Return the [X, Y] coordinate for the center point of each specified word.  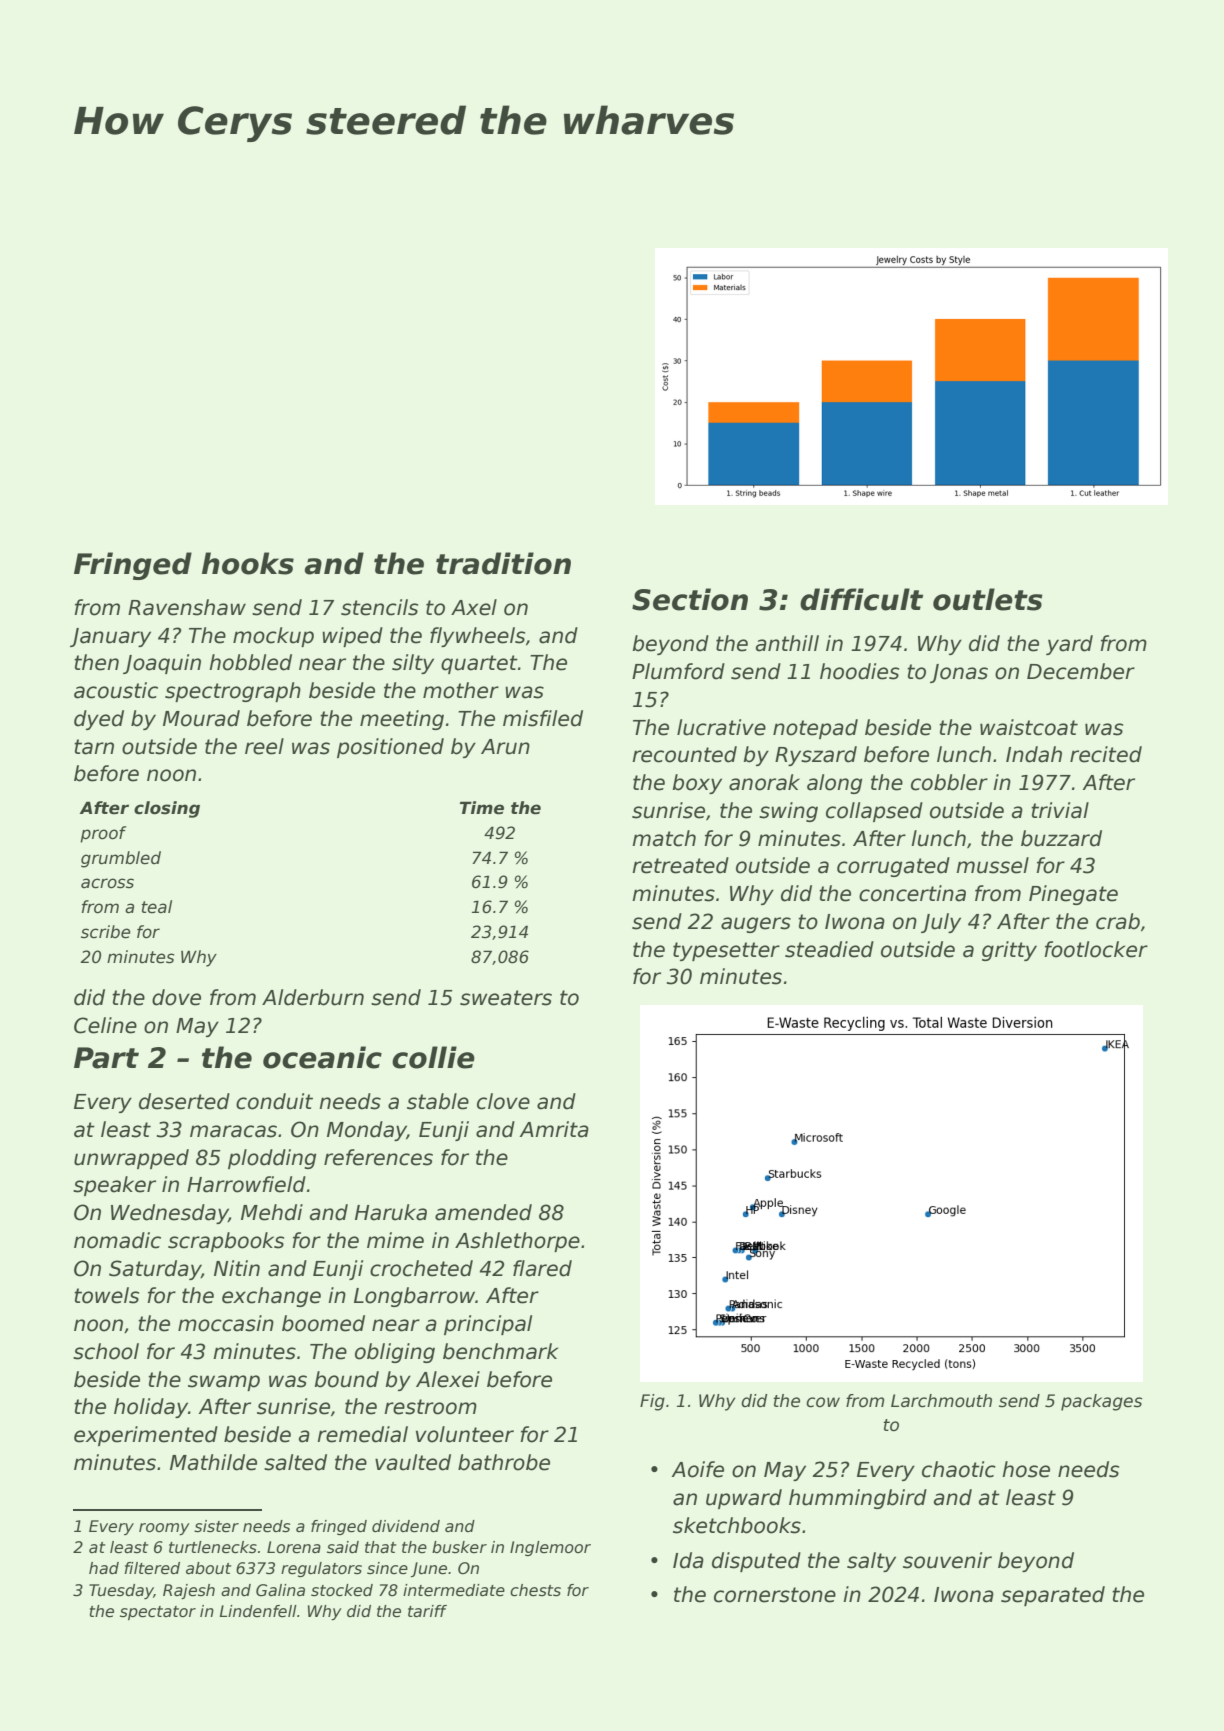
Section [690, 599]
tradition [503, 563]
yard [1069, 645]
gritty [1009, 951]
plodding [272, 1159]
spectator [158, 1613]
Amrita [554, 1129]
